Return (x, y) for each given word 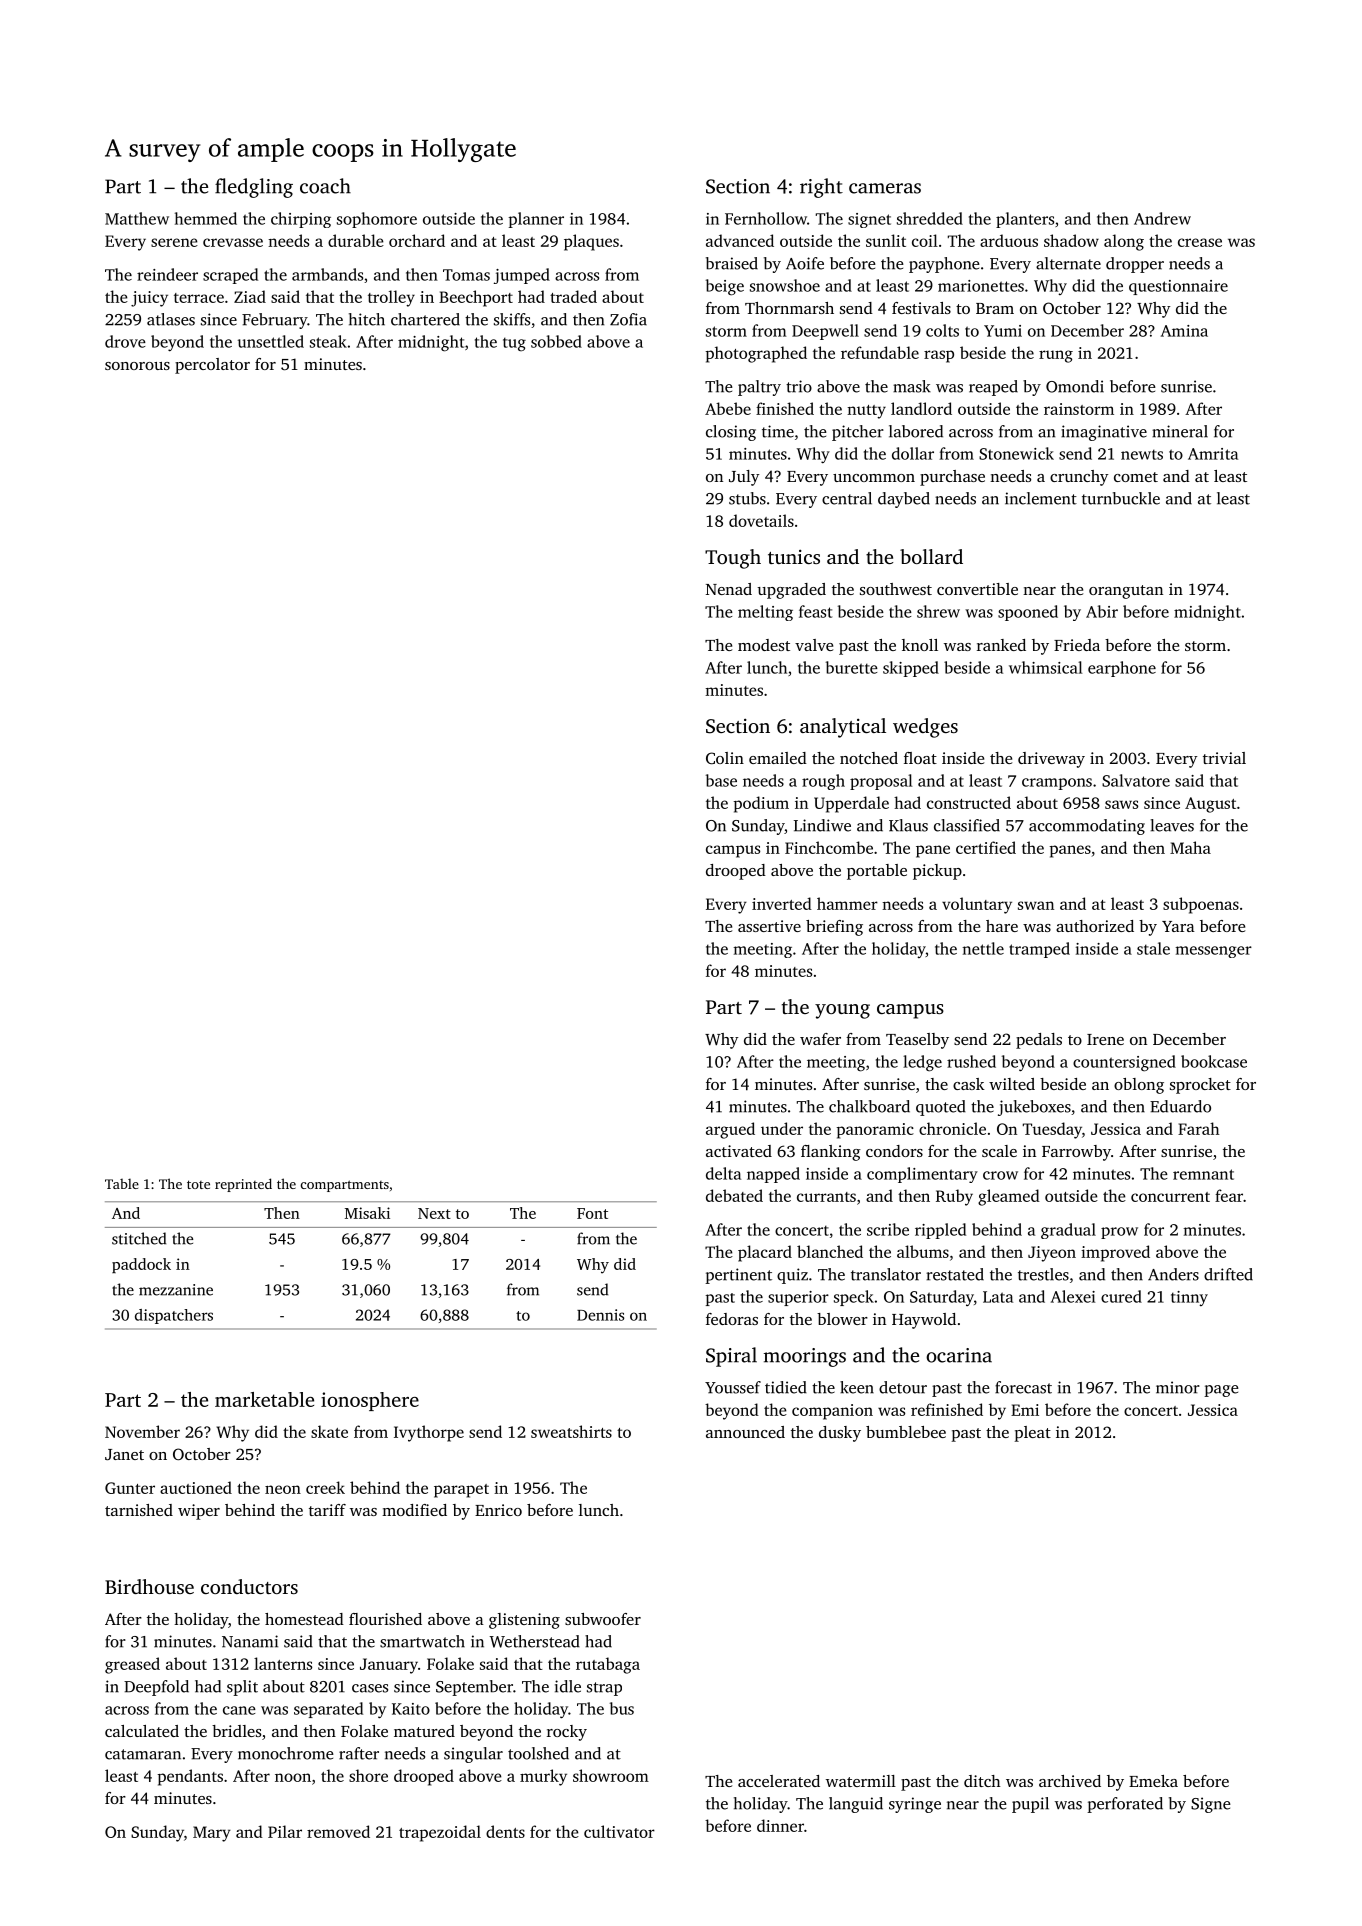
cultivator (619, 1831)
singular (473, 1755)
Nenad (729, 589)
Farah (1199, 1128)
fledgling (254, 188)
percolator (212, 366)
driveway (1051, 760)
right (821, 188)
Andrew (1162, 218)
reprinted (243, 1185)
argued (730, 1130)
